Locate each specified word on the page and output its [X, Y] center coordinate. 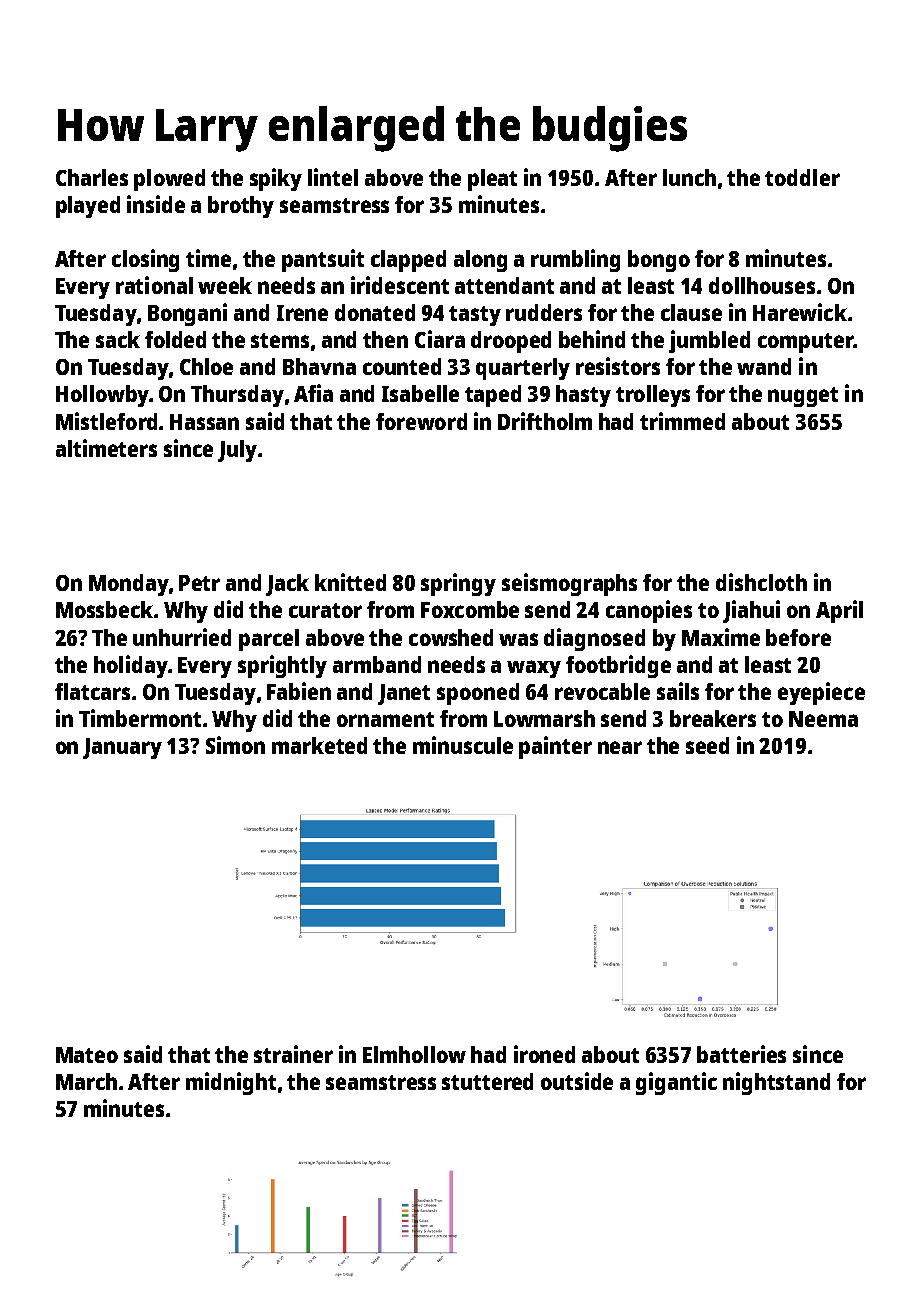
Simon [235, 745]
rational [154, 285]
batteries [741, 1054]
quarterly [523, 369]
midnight [231, 1083]
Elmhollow [414, 1054]
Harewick [800, 312]
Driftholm [545, 421]
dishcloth [761, 582]
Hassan [204, 422]
